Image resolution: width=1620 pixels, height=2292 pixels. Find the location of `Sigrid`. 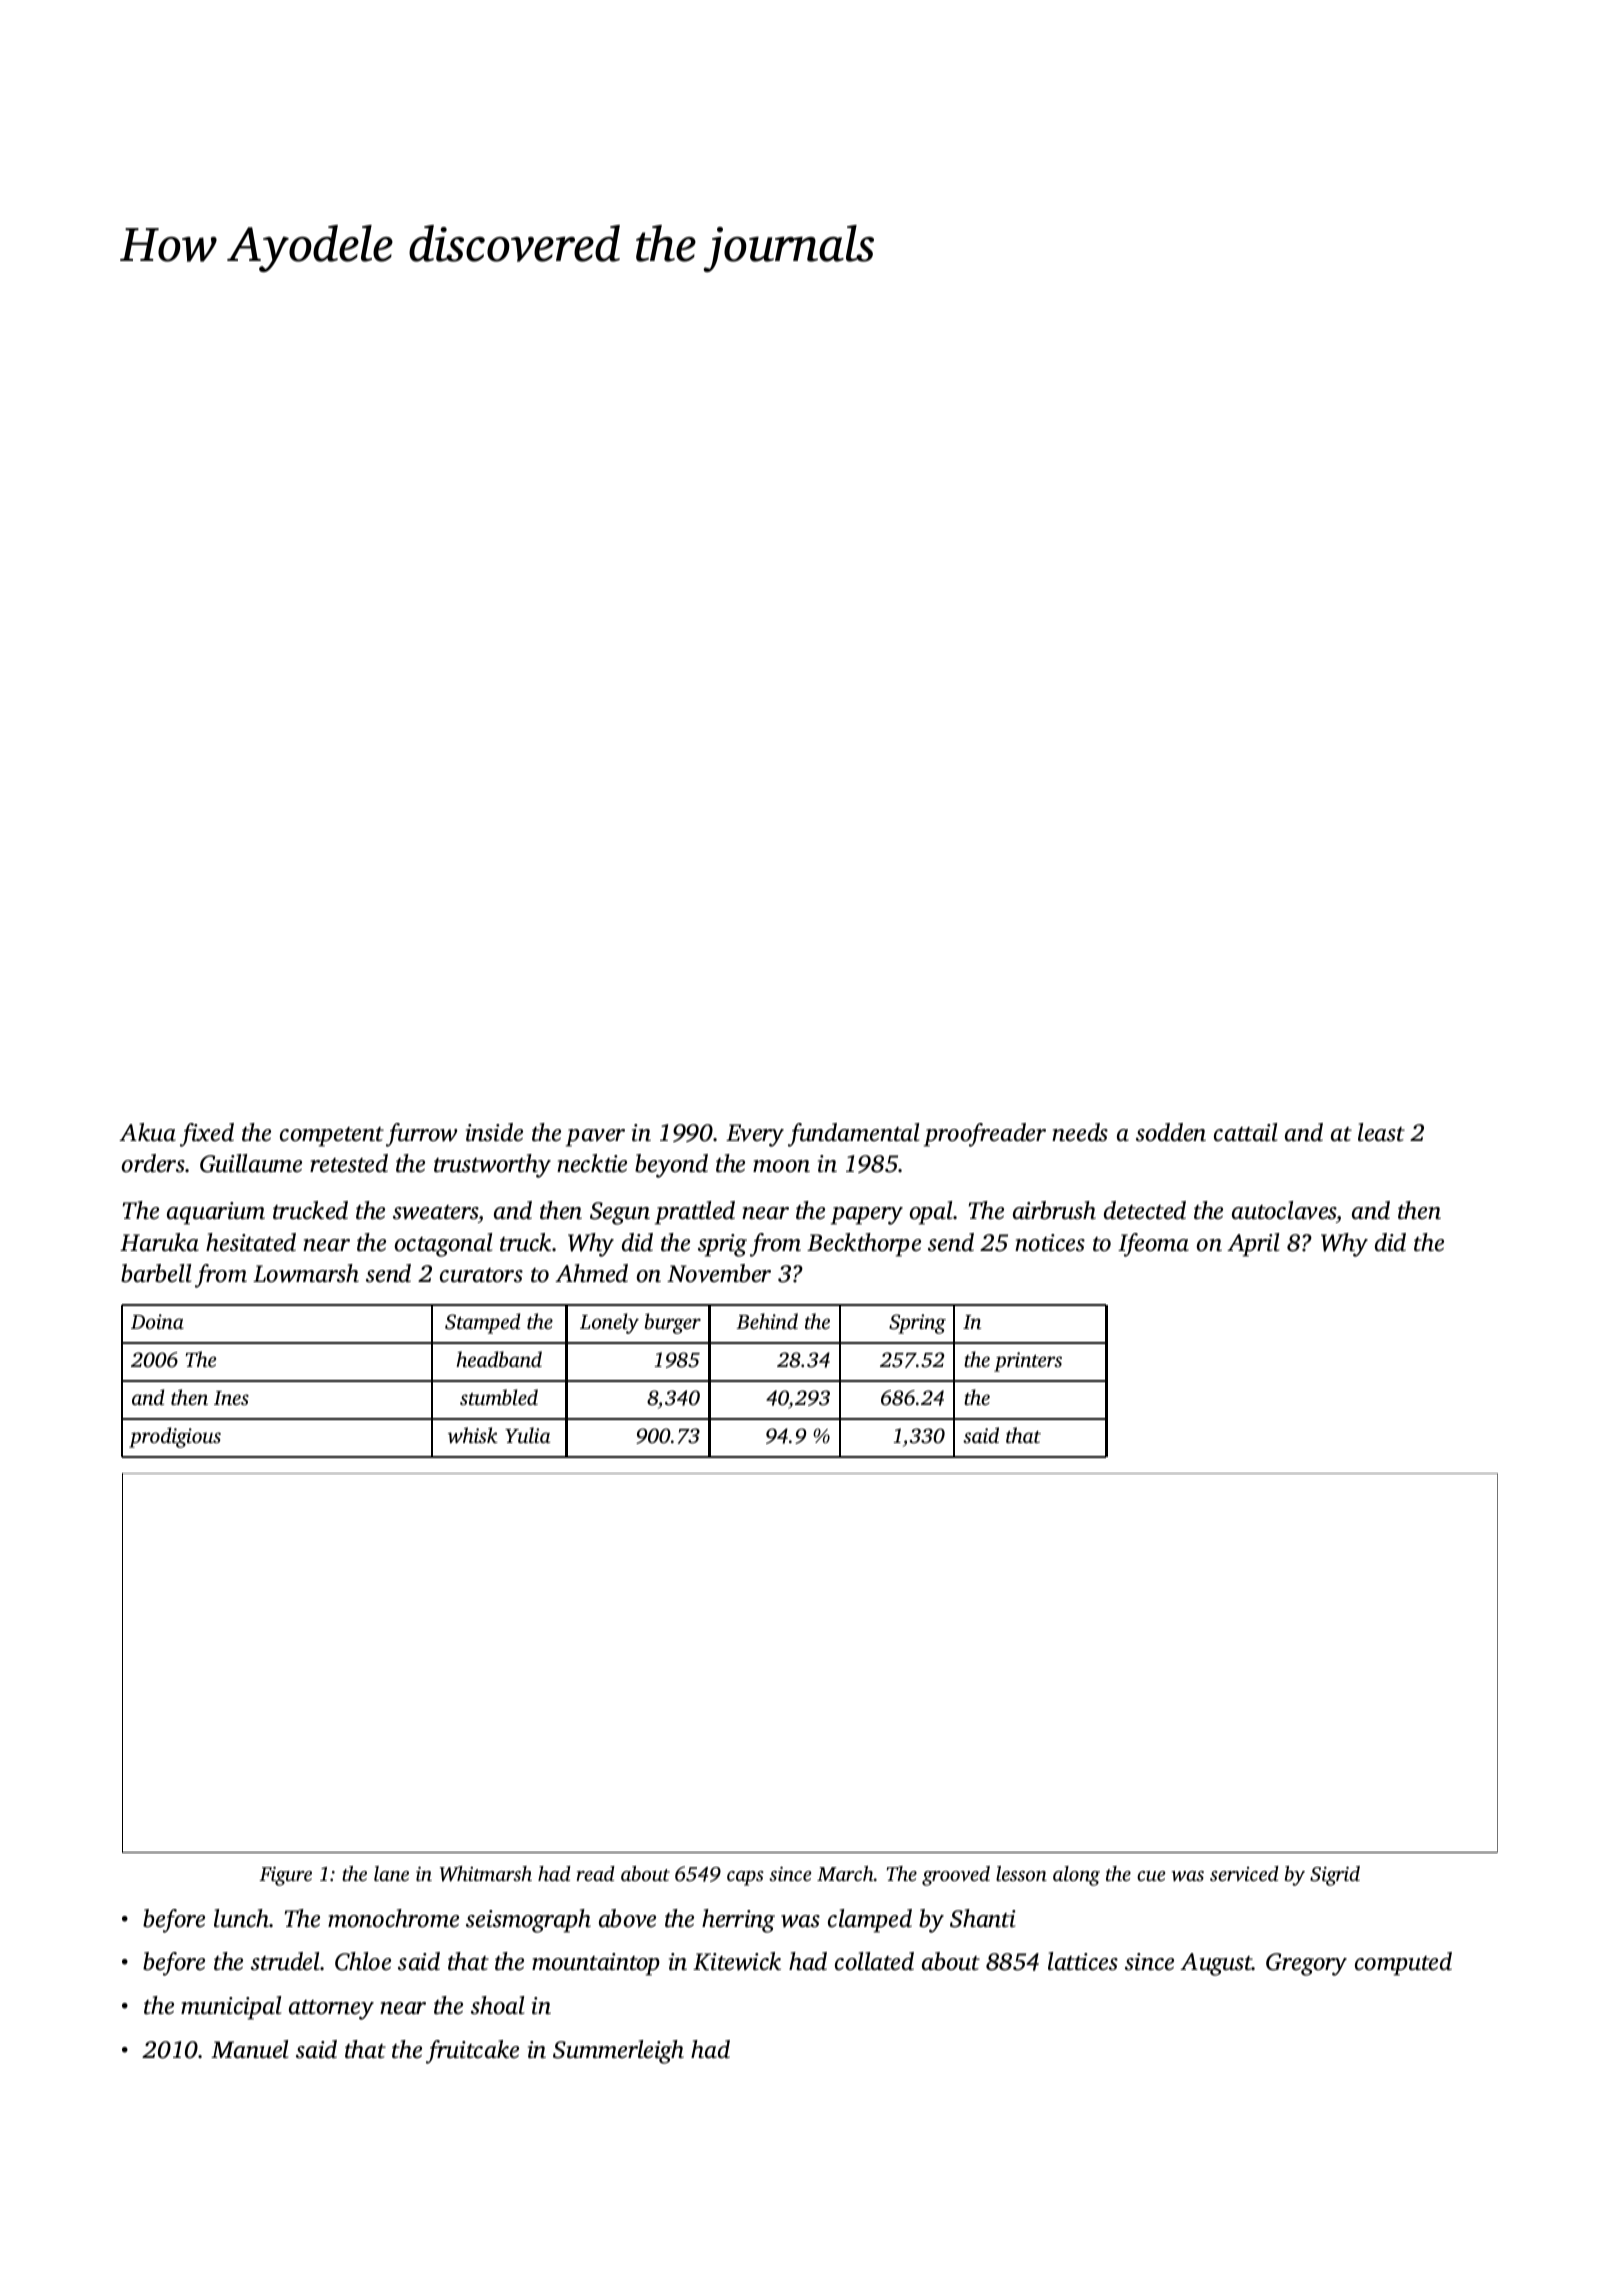

Sigrid is located at coordinates (1335, 1876).
